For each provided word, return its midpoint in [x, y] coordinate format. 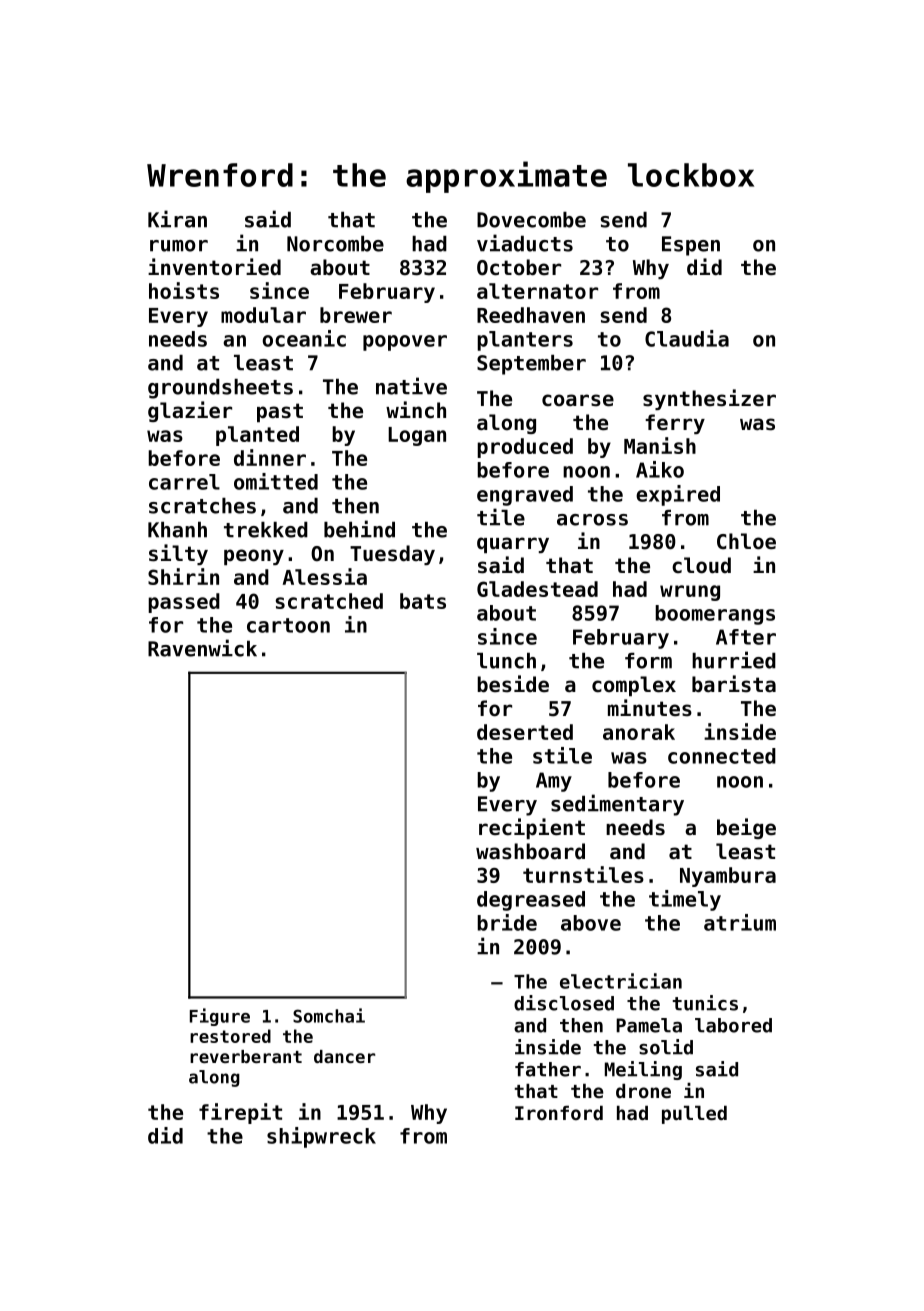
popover [405, 343]
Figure [220, 1017]
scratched [329, 601]
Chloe [746, 541]
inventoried [214, 267]
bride [507, 922]
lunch [506, 661]
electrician [621, 981]
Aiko [660, 469]
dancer [344, 1056]
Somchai [329, 1015]
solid [666, 1047]
